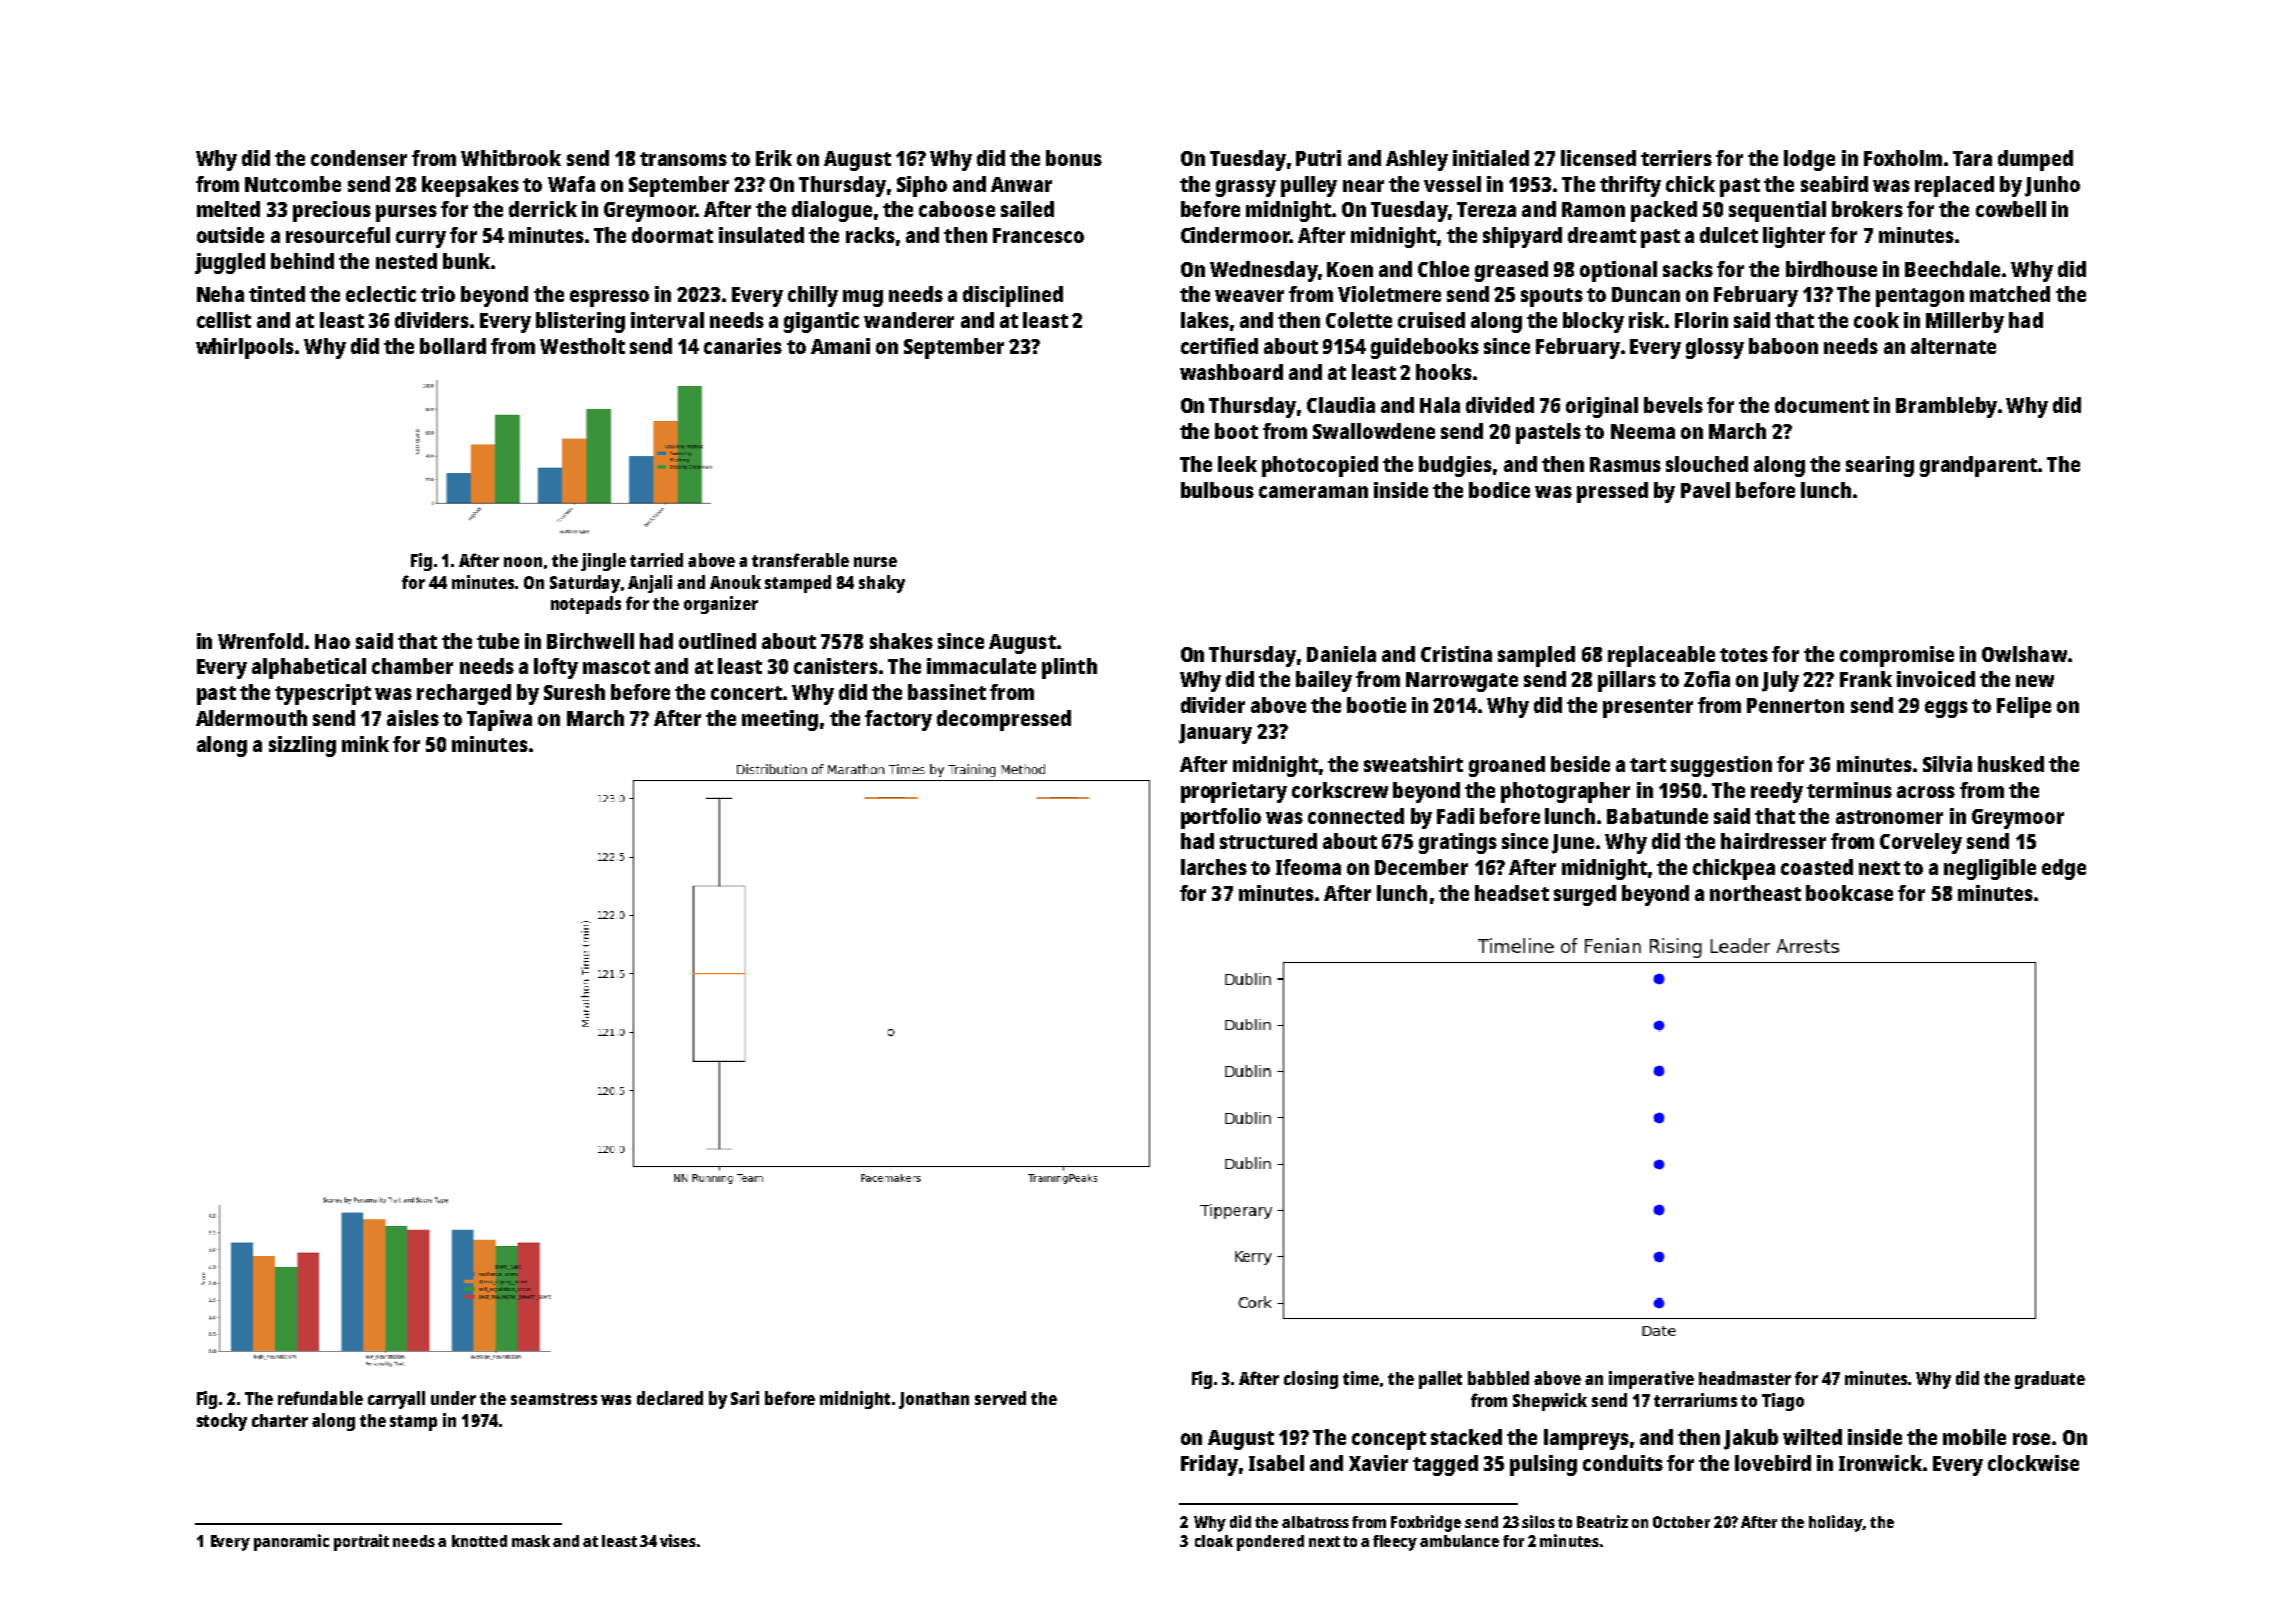 The height and width of the document is (1620, 2292). What do you see at coordinates (1214, 867) in the document?
I see `larches` at bounding box center [1214, 867].
